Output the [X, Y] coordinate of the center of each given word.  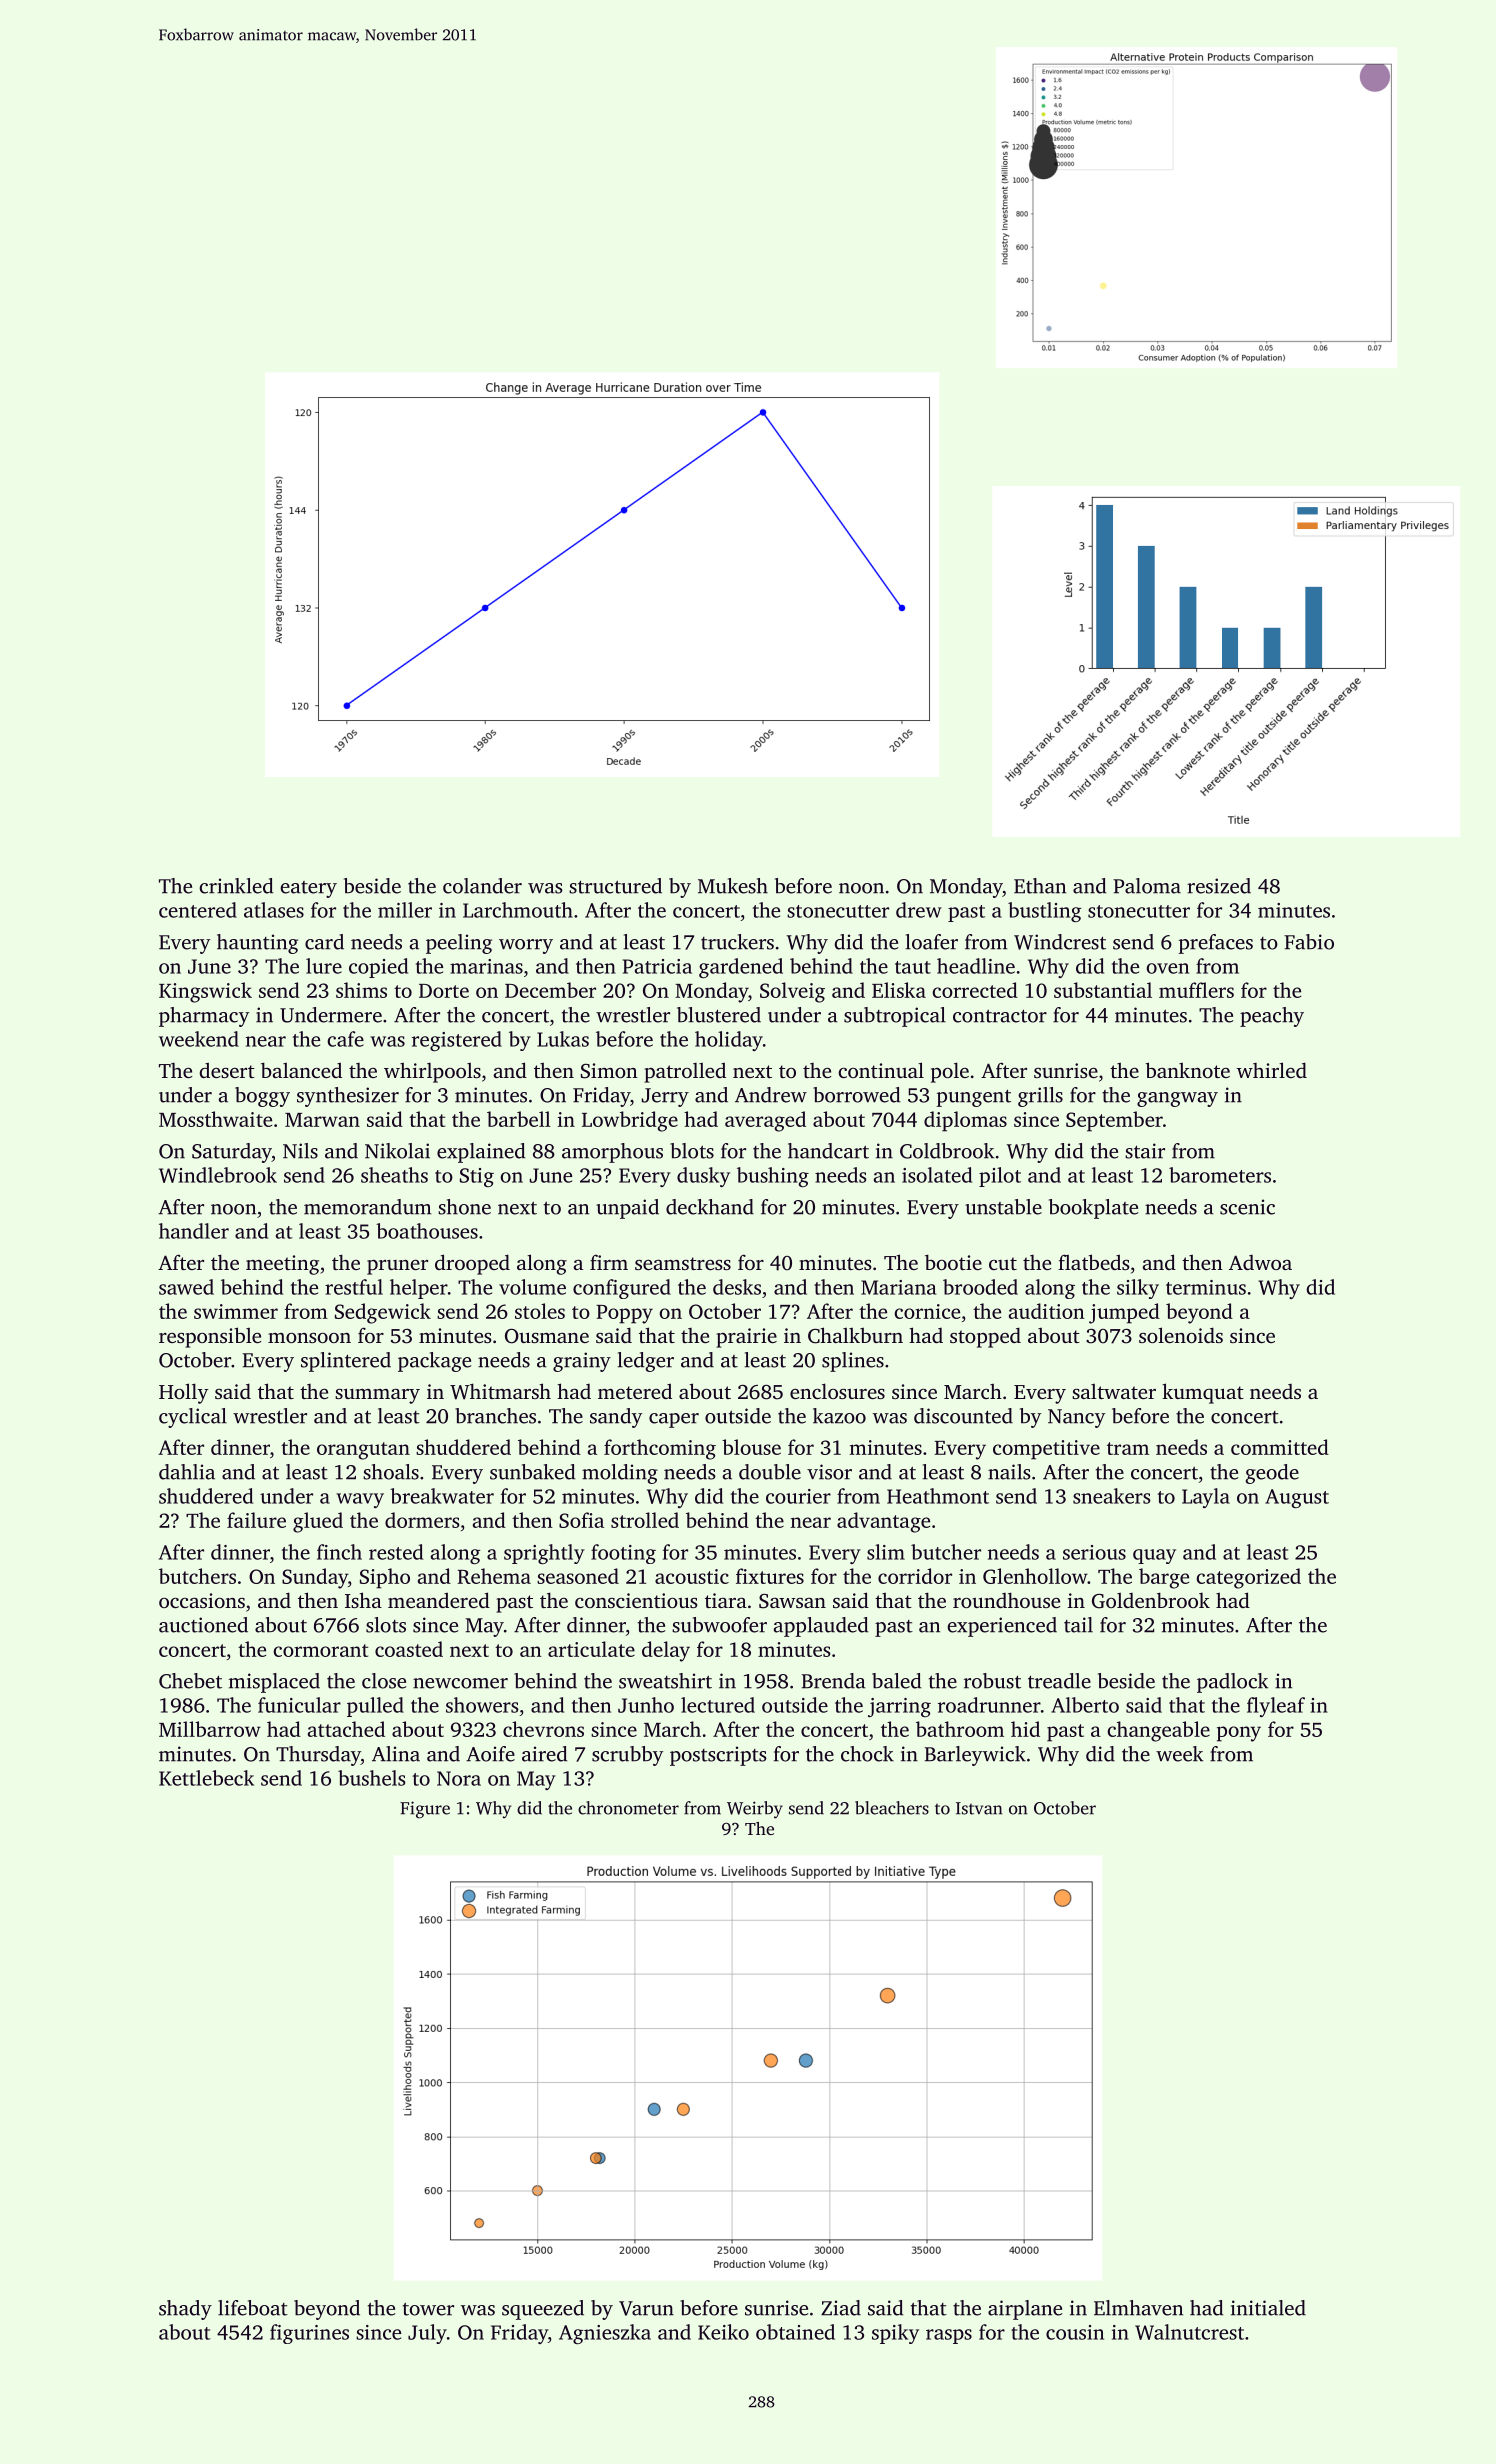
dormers [422, 1520]
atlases [274, 910]
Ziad [841, 2308]
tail [1078, 1625]
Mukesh [733, 886]
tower [428, 2309]
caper [674, 1420]
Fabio [1309, 942]
